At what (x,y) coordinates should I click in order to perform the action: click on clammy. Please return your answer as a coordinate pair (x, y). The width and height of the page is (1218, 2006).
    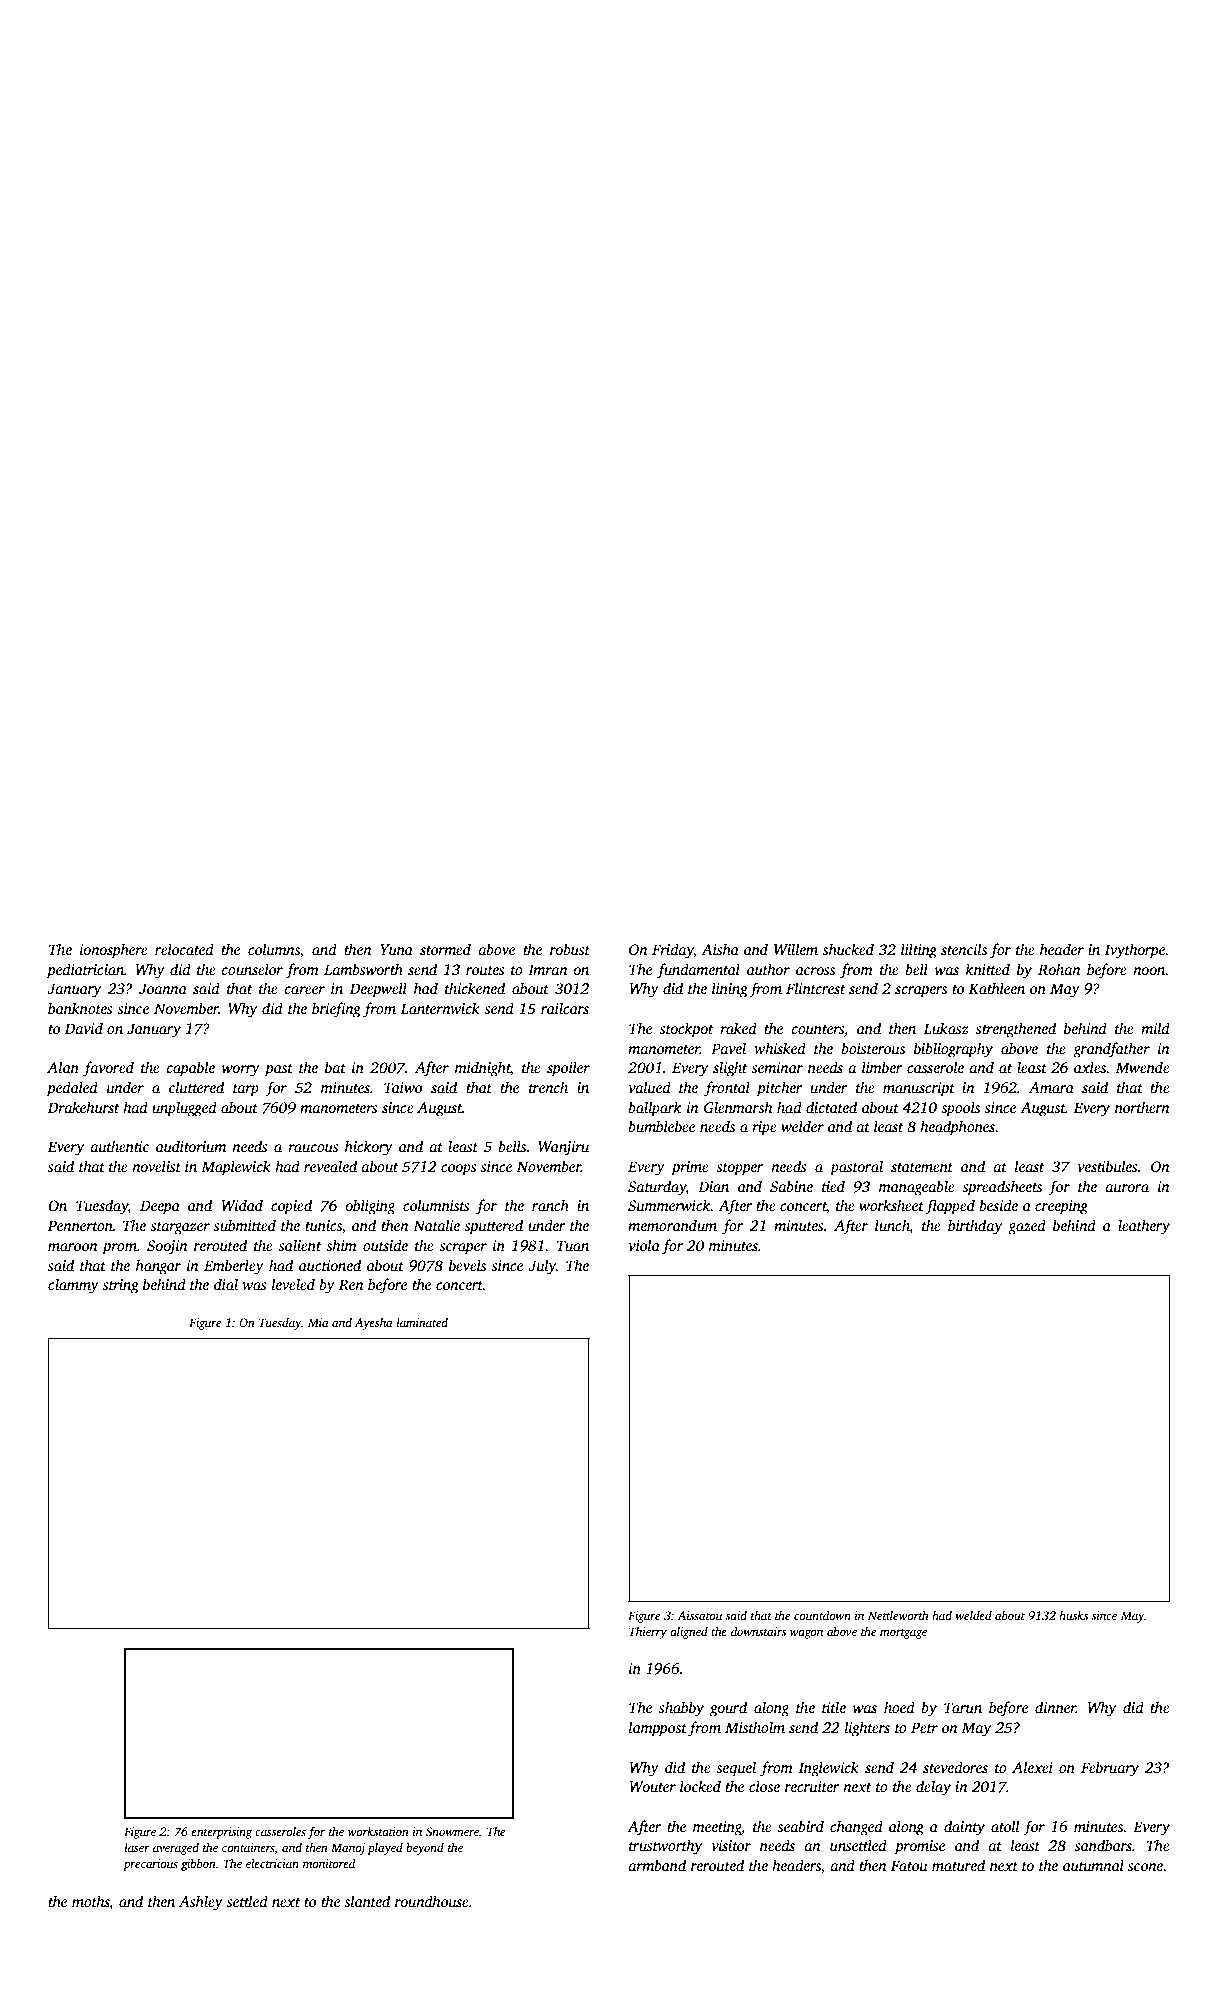
    Looking at the image, I should click on (73, 1286).
